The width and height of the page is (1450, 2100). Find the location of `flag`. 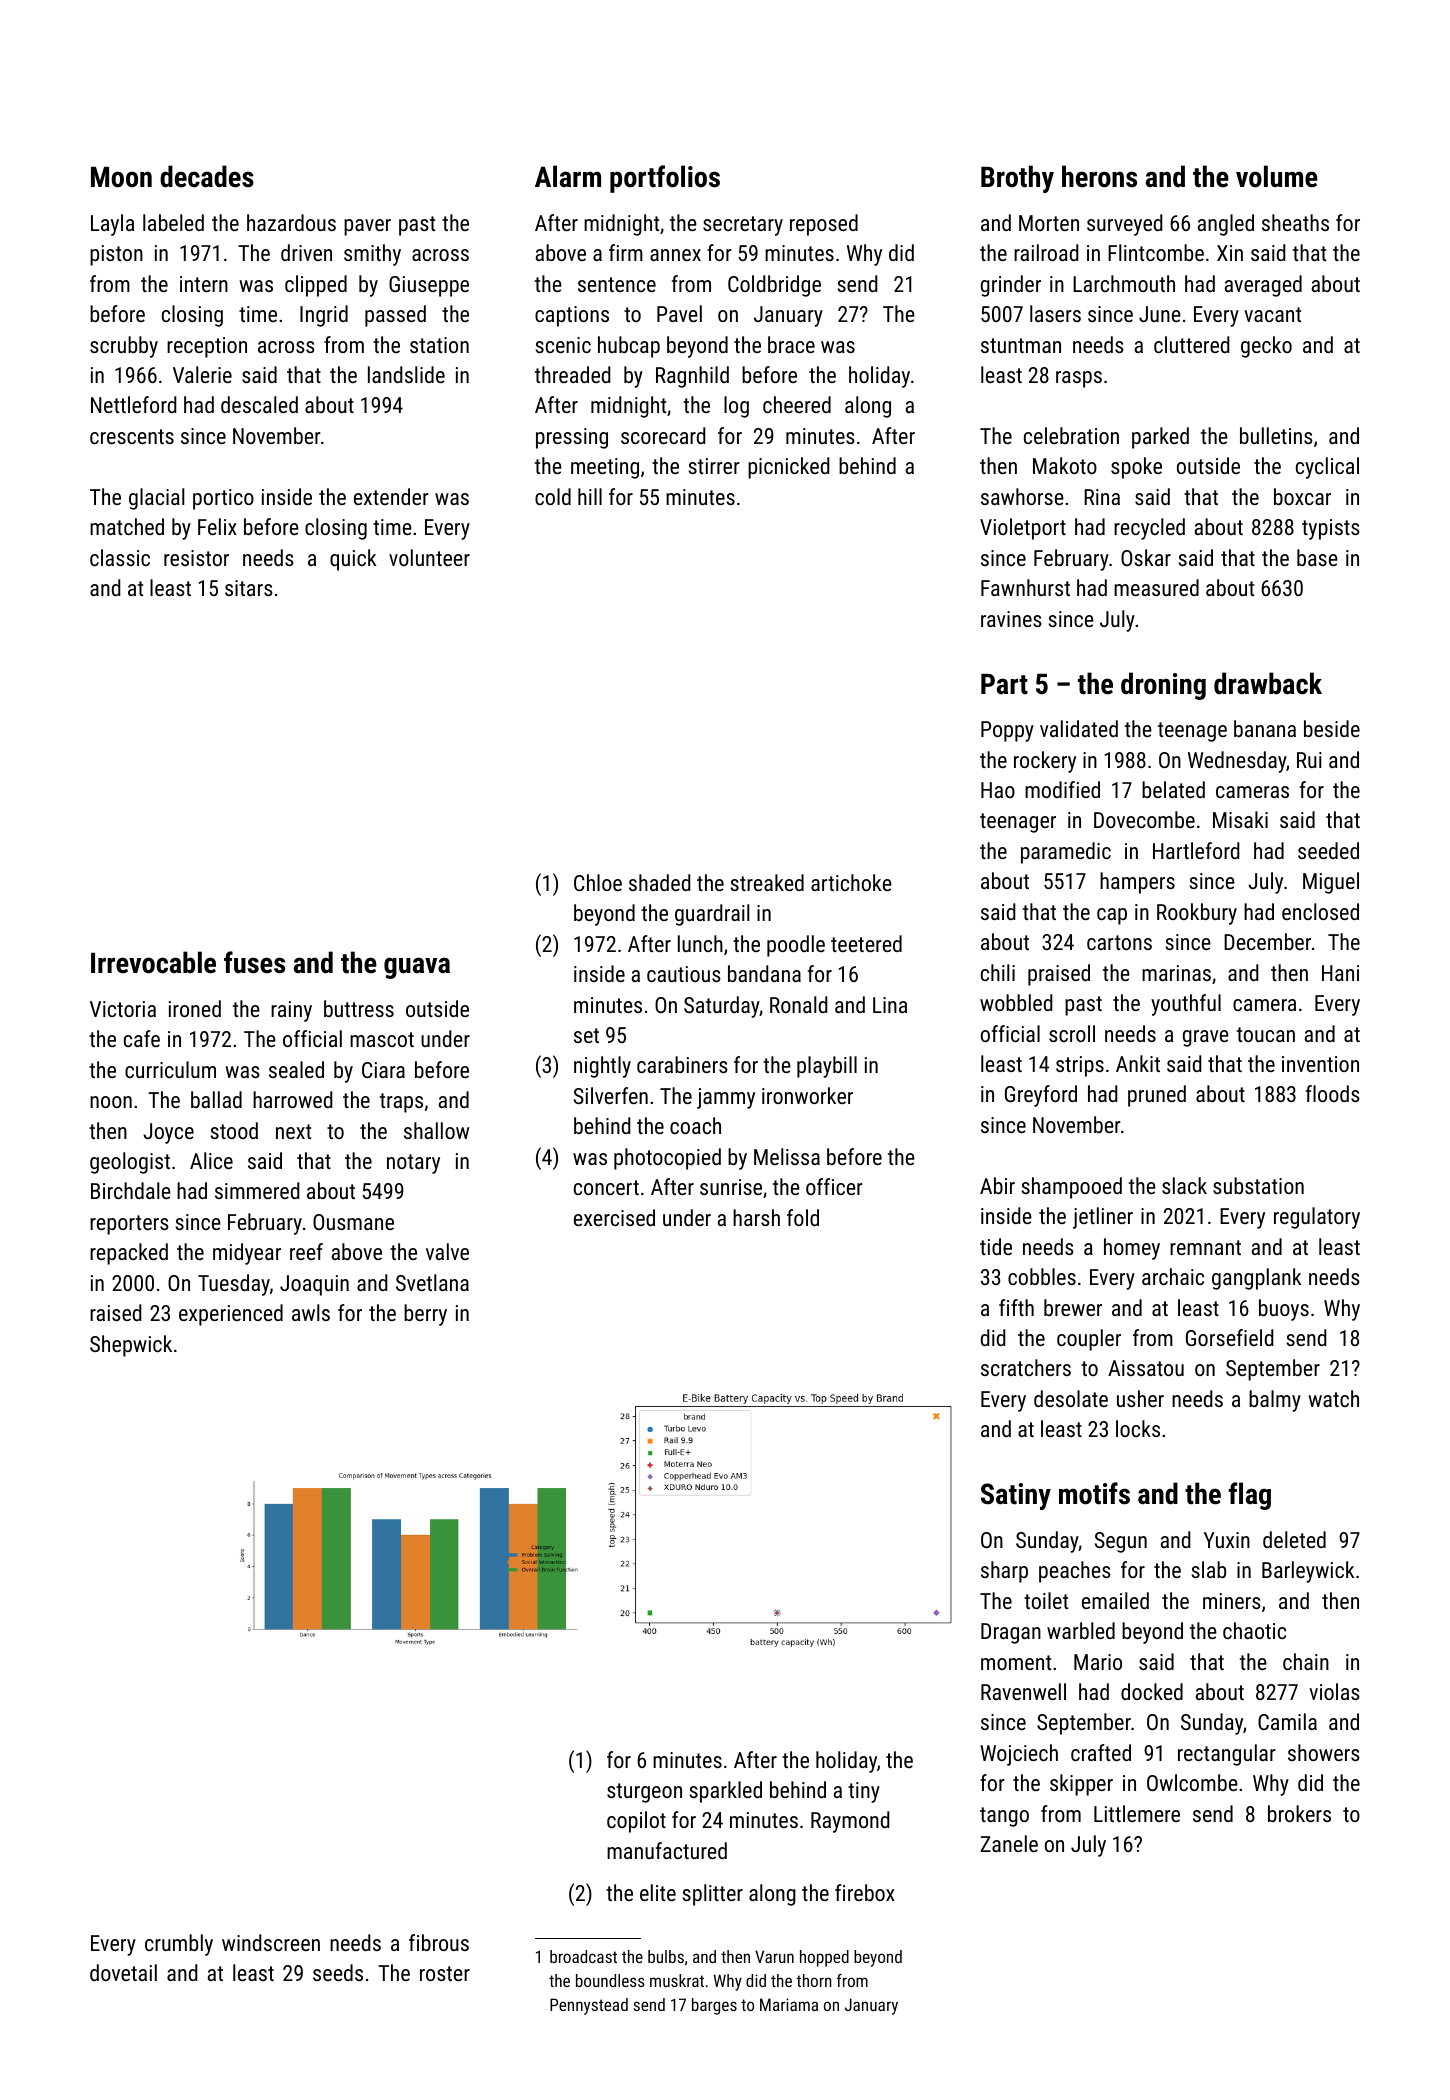

flag is located at coordinates (1250, 1496).
